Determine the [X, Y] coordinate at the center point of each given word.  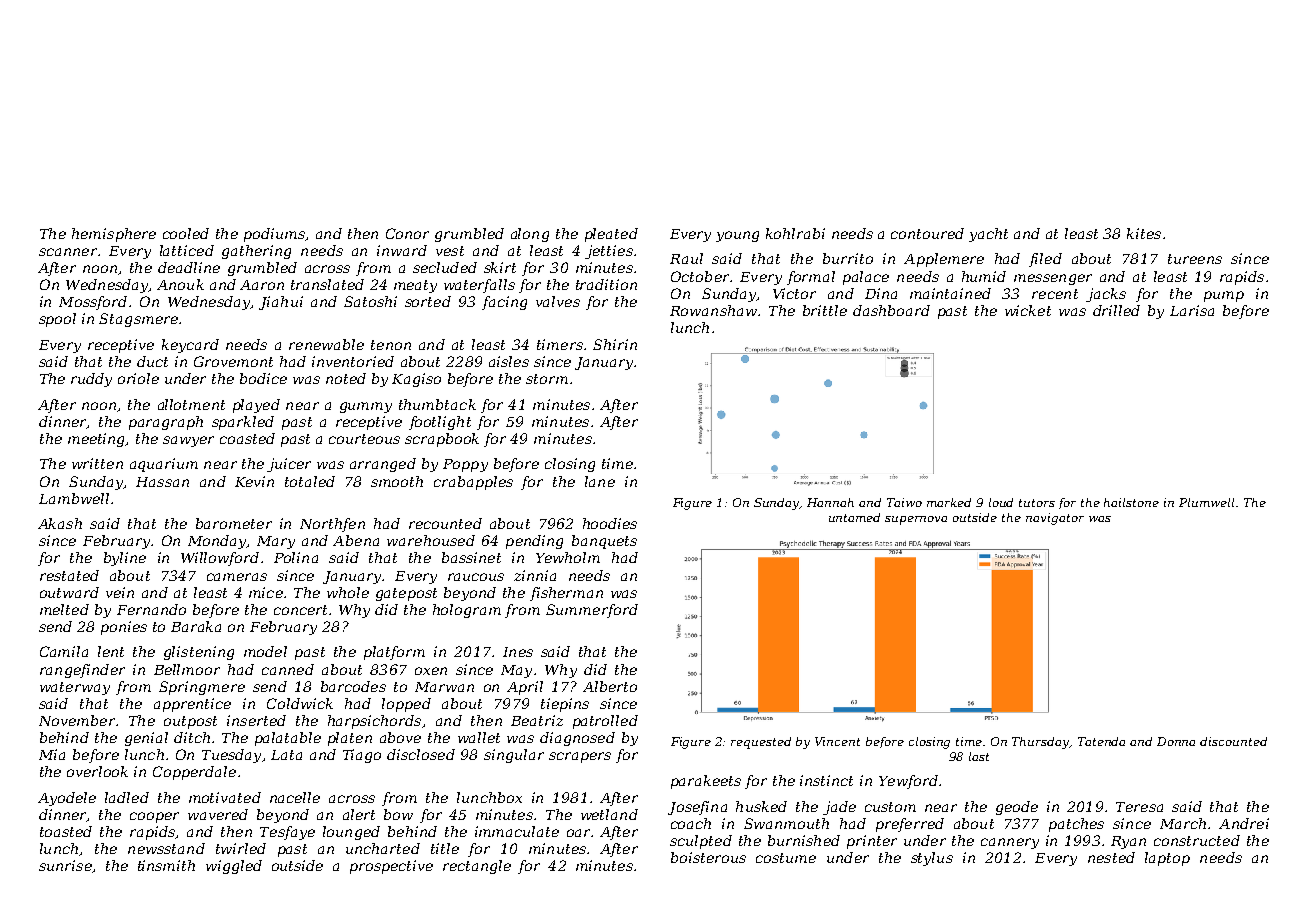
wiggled [234, 867]
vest [450, 251]
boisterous [708, 857]
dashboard [891, 310]
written [97, 463]
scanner [68, 252]
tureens [1195, 259]
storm [547, 379]
